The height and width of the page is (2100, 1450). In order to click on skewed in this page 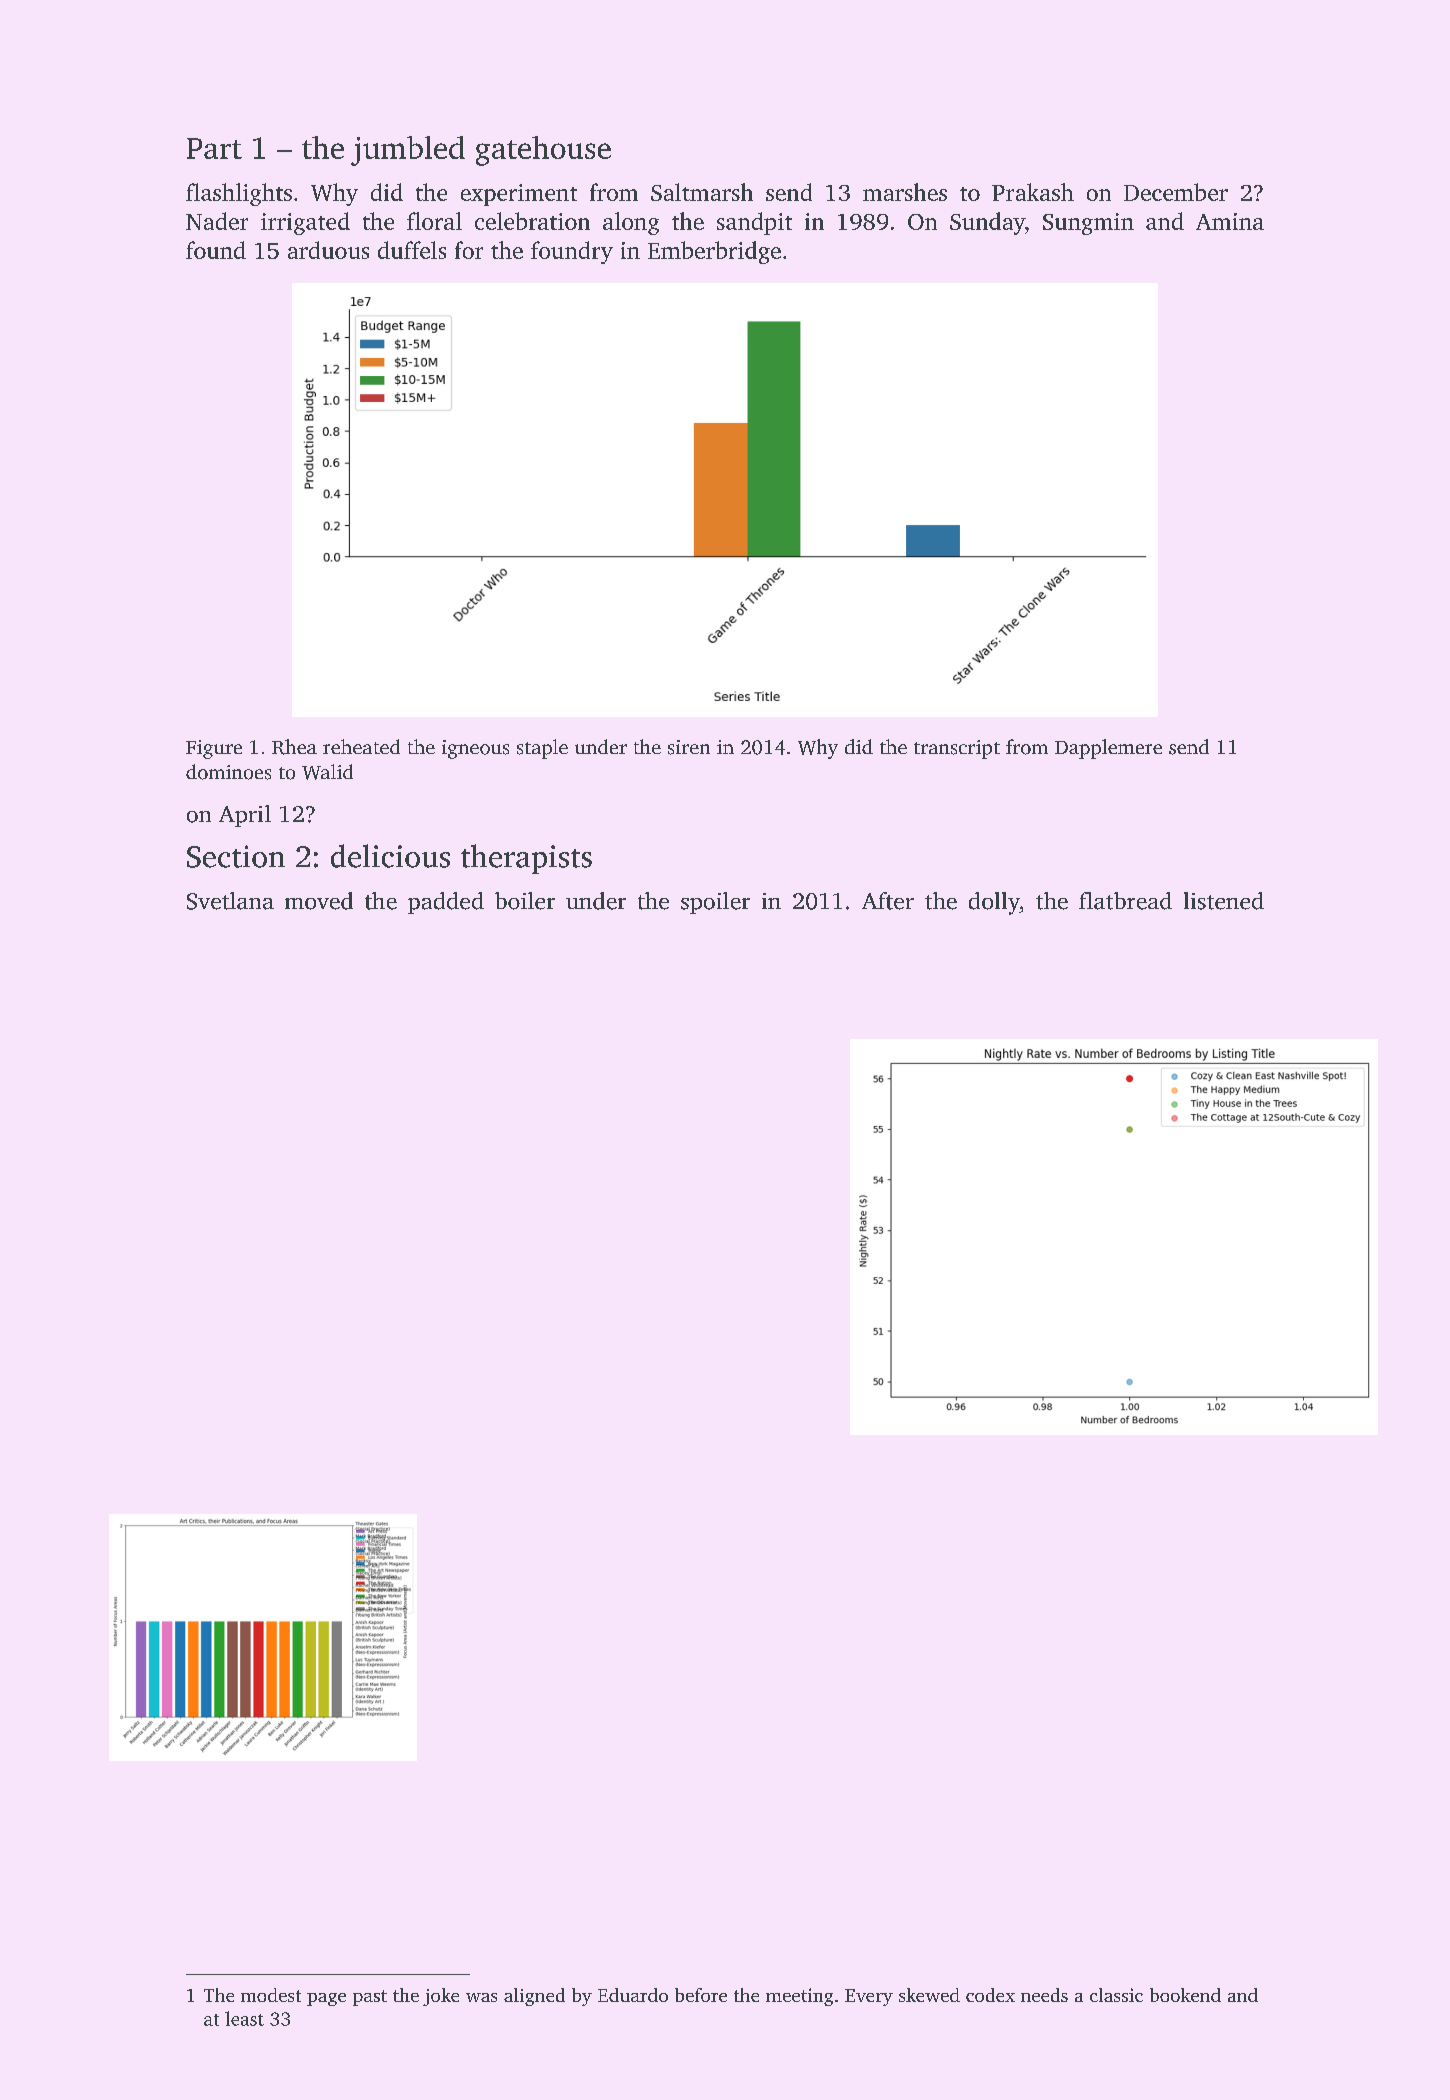, I will do `click(929, 1995)`.
